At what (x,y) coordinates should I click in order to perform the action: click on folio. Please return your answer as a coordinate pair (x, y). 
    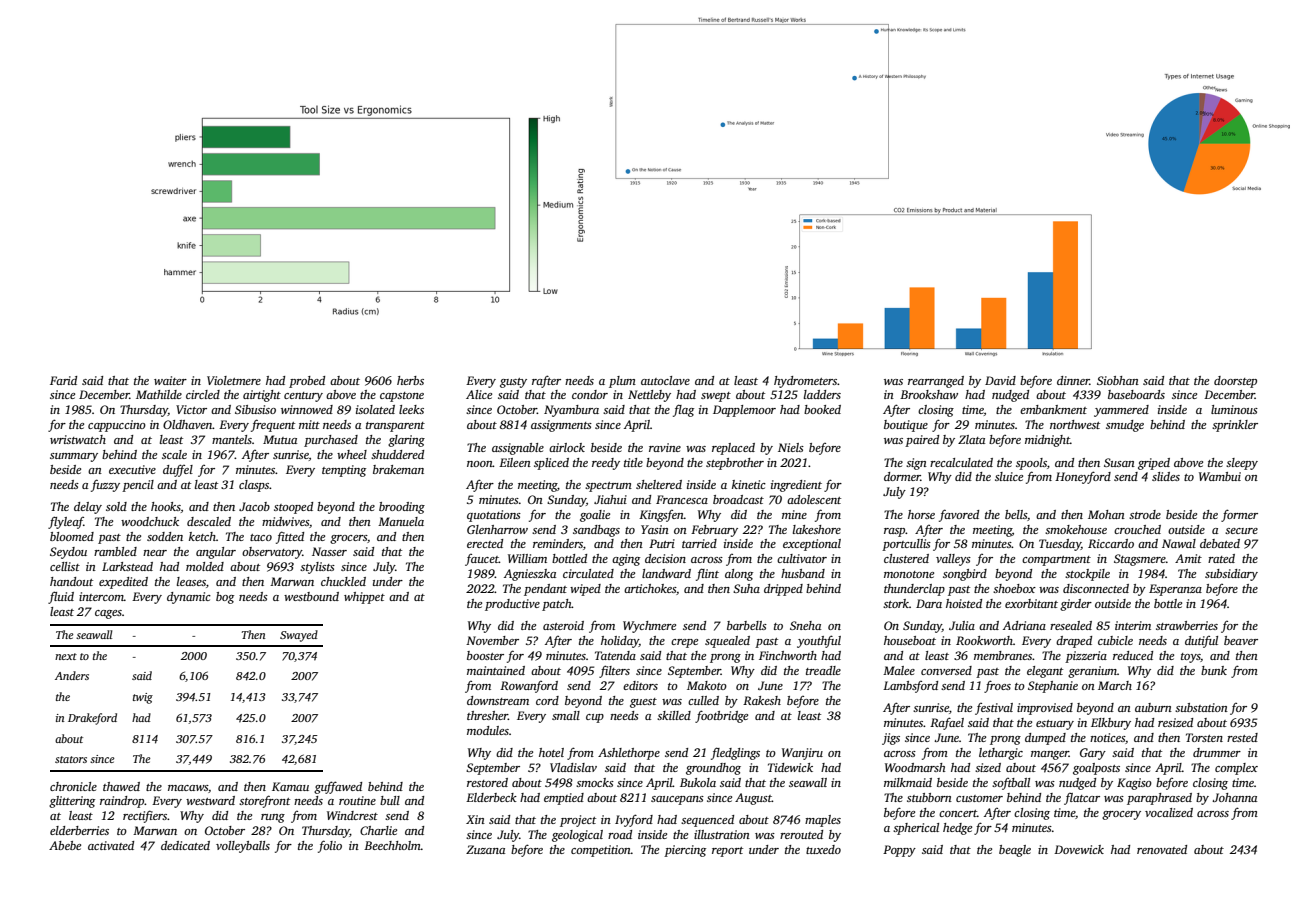
    Looking at the image, I should click on (330, 846).
